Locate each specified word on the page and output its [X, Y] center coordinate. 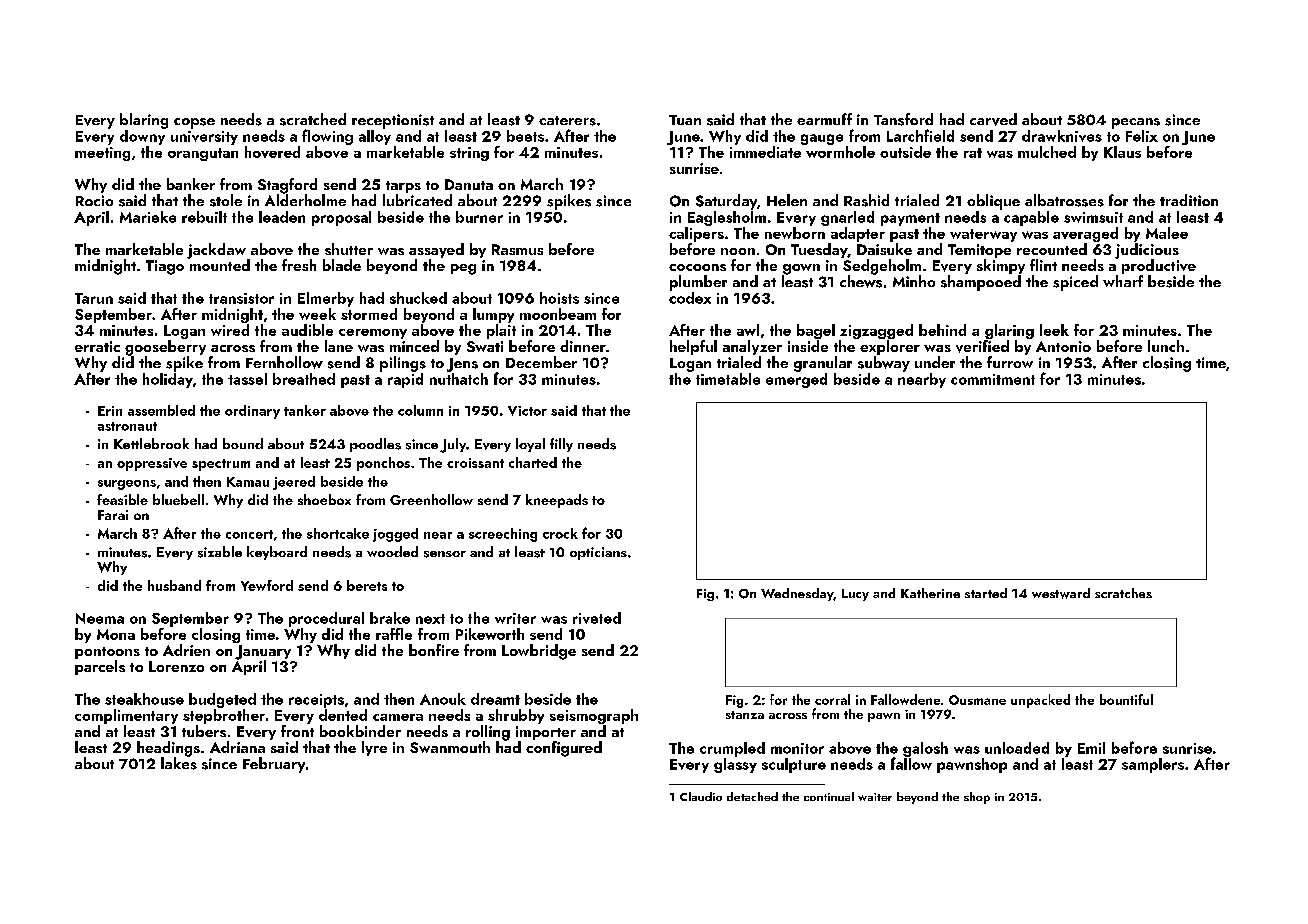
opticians [598, 553]
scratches [1123, 593]
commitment [993, 379]
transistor [241, 298]
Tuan [685, 120]
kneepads [557, 501]
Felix [1142, 136]
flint [1043, 265]
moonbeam [558, 314]
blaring [144, 121]
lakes [179, 763]
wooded [392, 551]
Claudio [701, 796]
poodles [375, 445]
